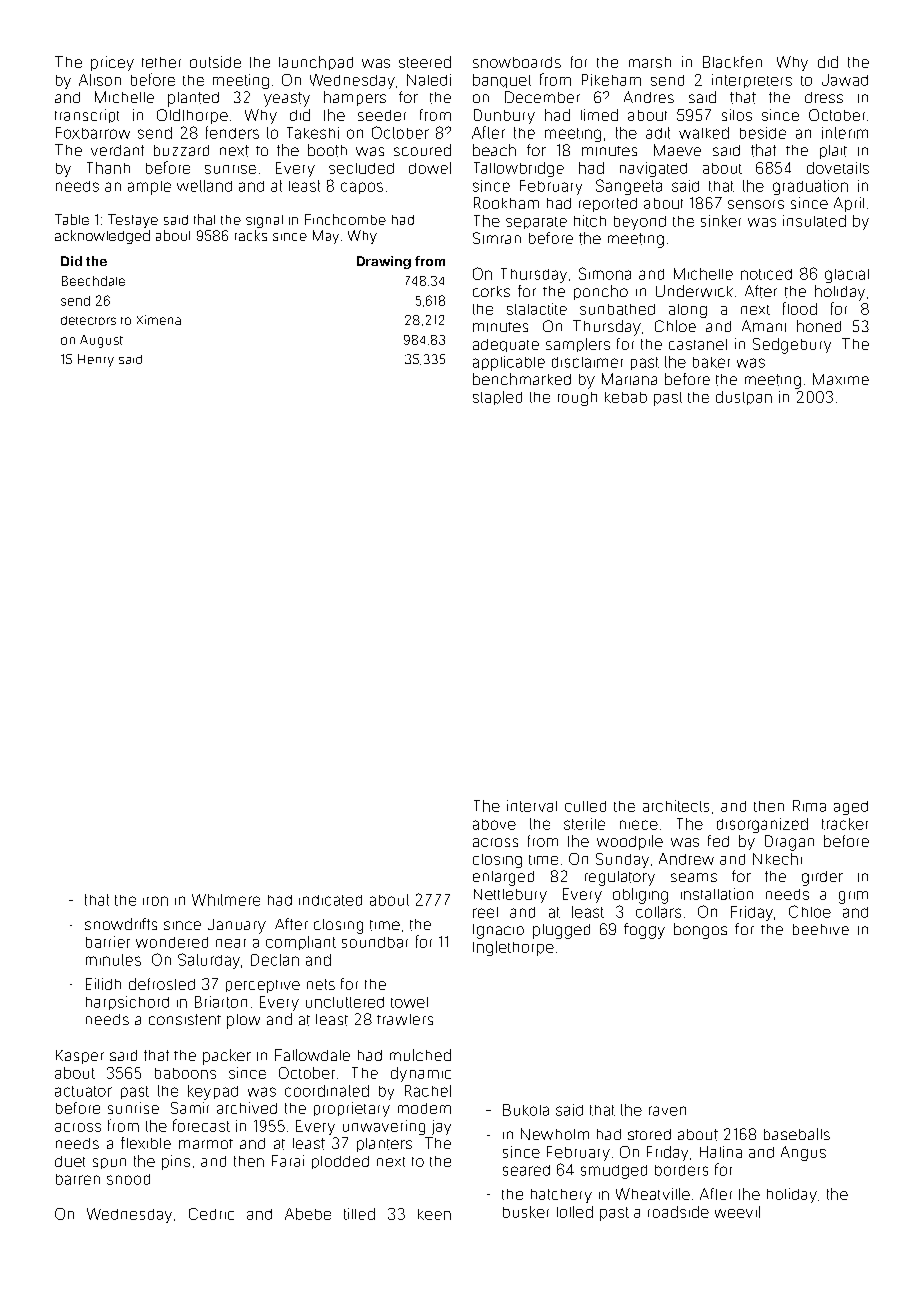 Image resolution: width=924 pixels, height=1308 pixels. Describe the element at coordinates (108, 168) in the document. I see `Thanh` at that location.
